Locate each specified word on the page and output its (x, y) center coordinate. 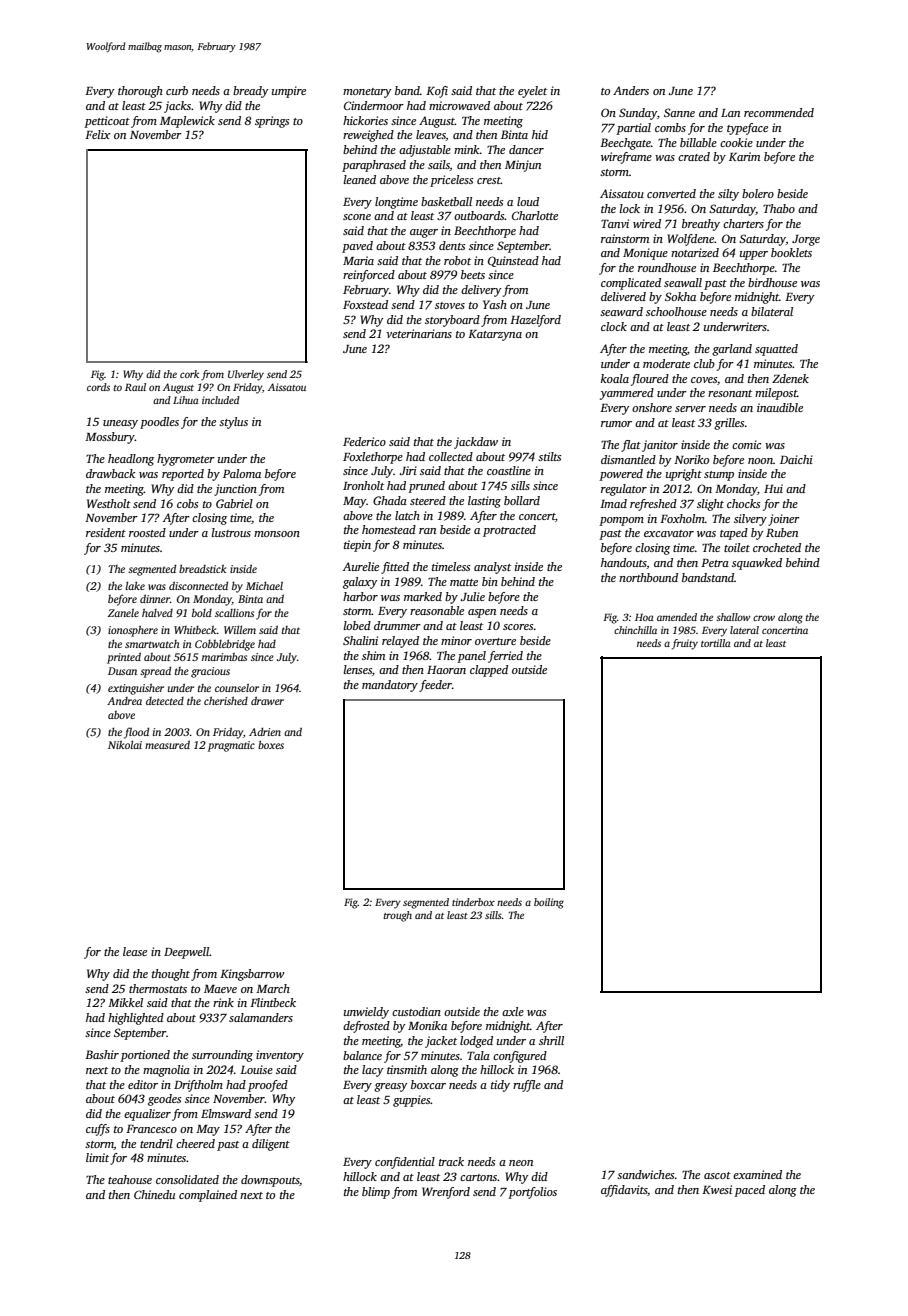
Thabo (779, 208)
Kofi (437, 92)
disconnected (198, 585)
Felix (97, 134)
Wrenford (446, 1193)
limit (97, 1157)
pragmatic (231, 746)
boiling (549, 903)
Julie (472, 596)
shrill (551, 1040)
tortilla (716, 643)
